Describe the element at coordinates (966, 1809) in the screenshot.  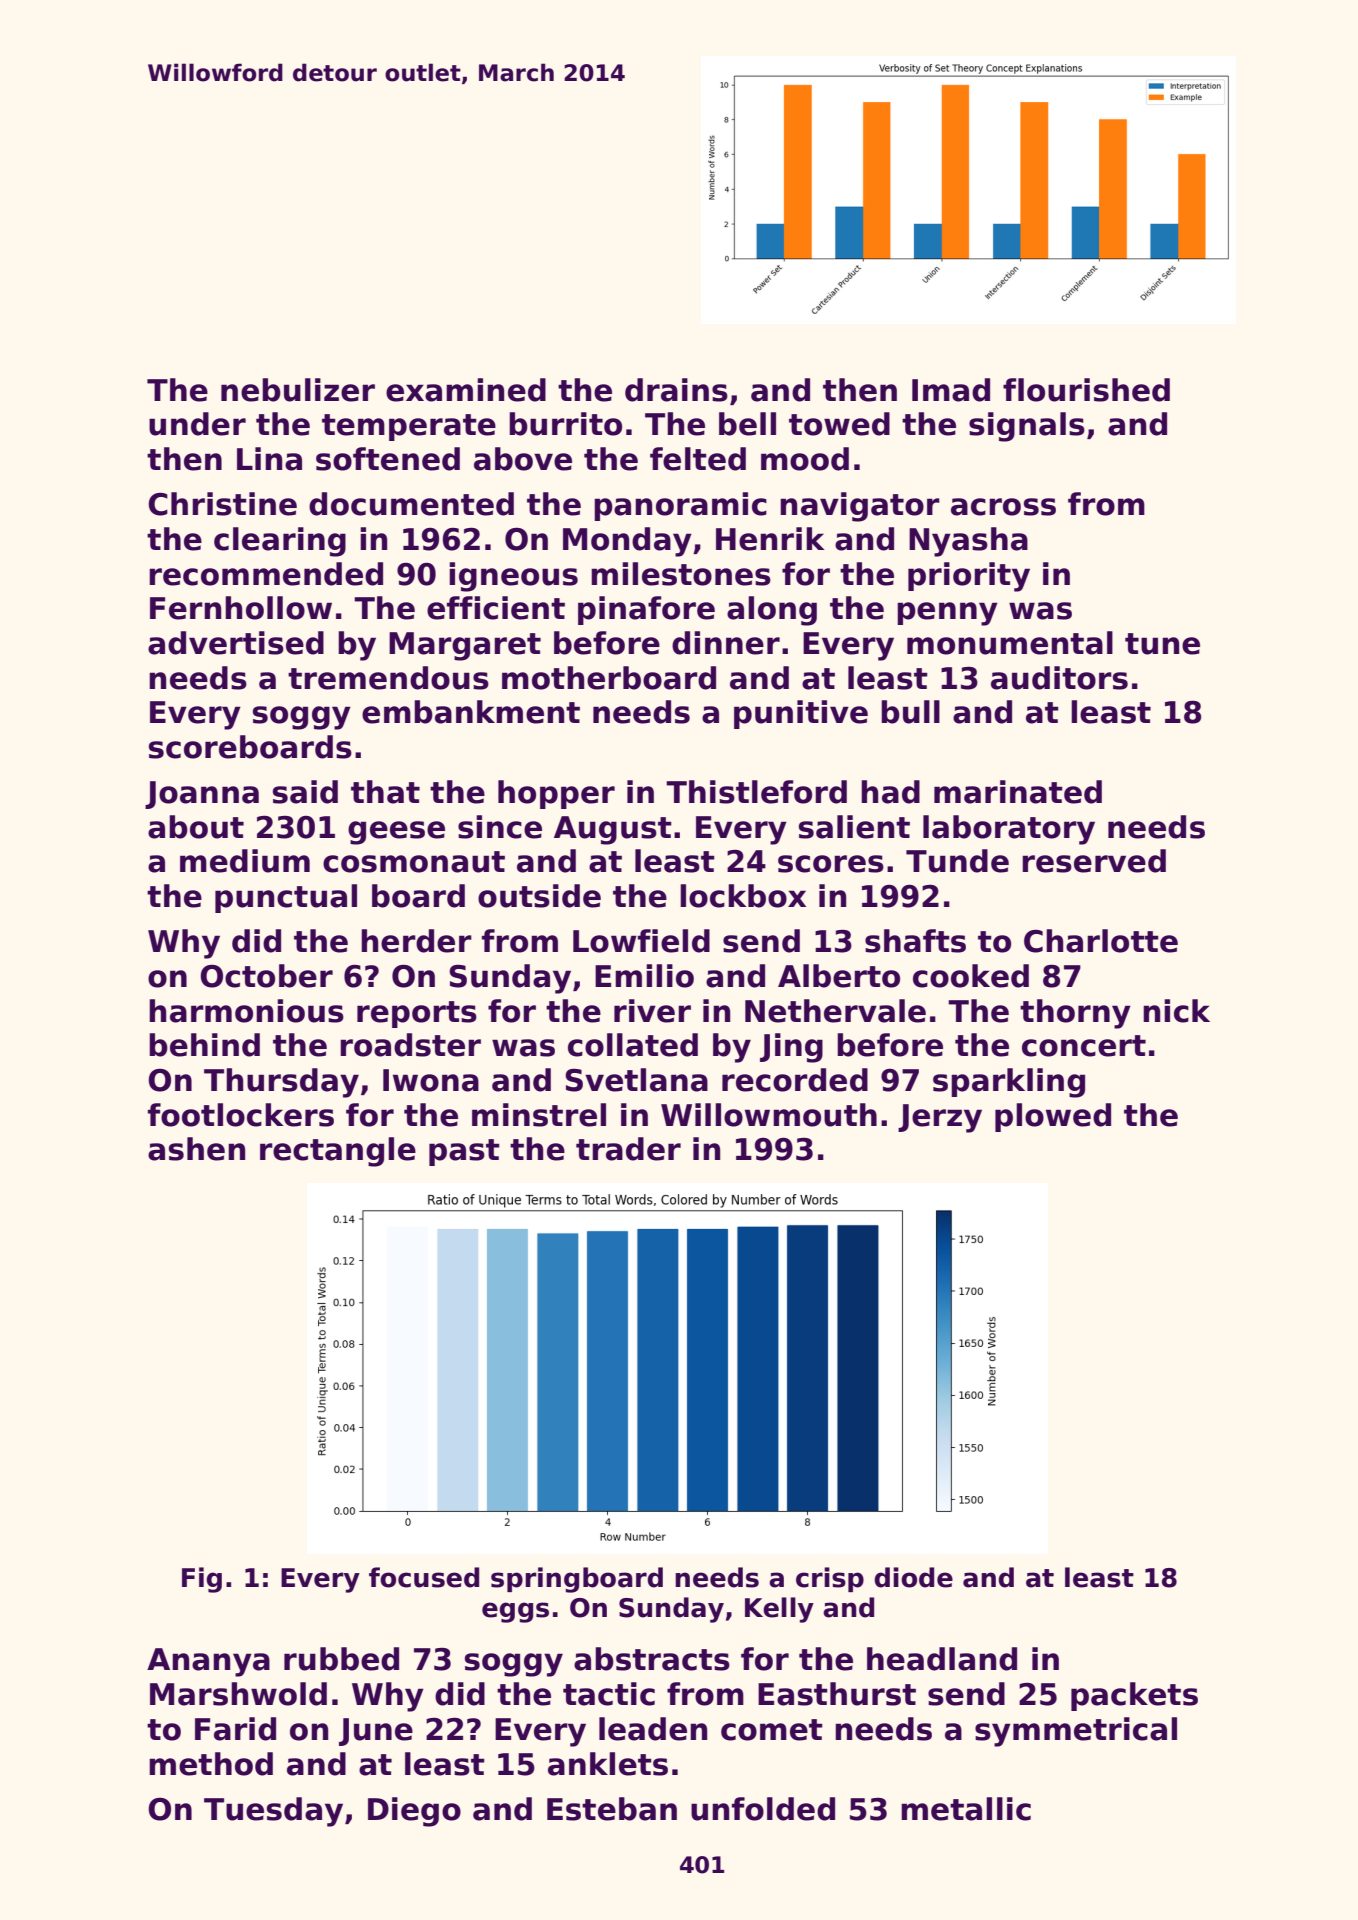
I see `metallic` at that location.
